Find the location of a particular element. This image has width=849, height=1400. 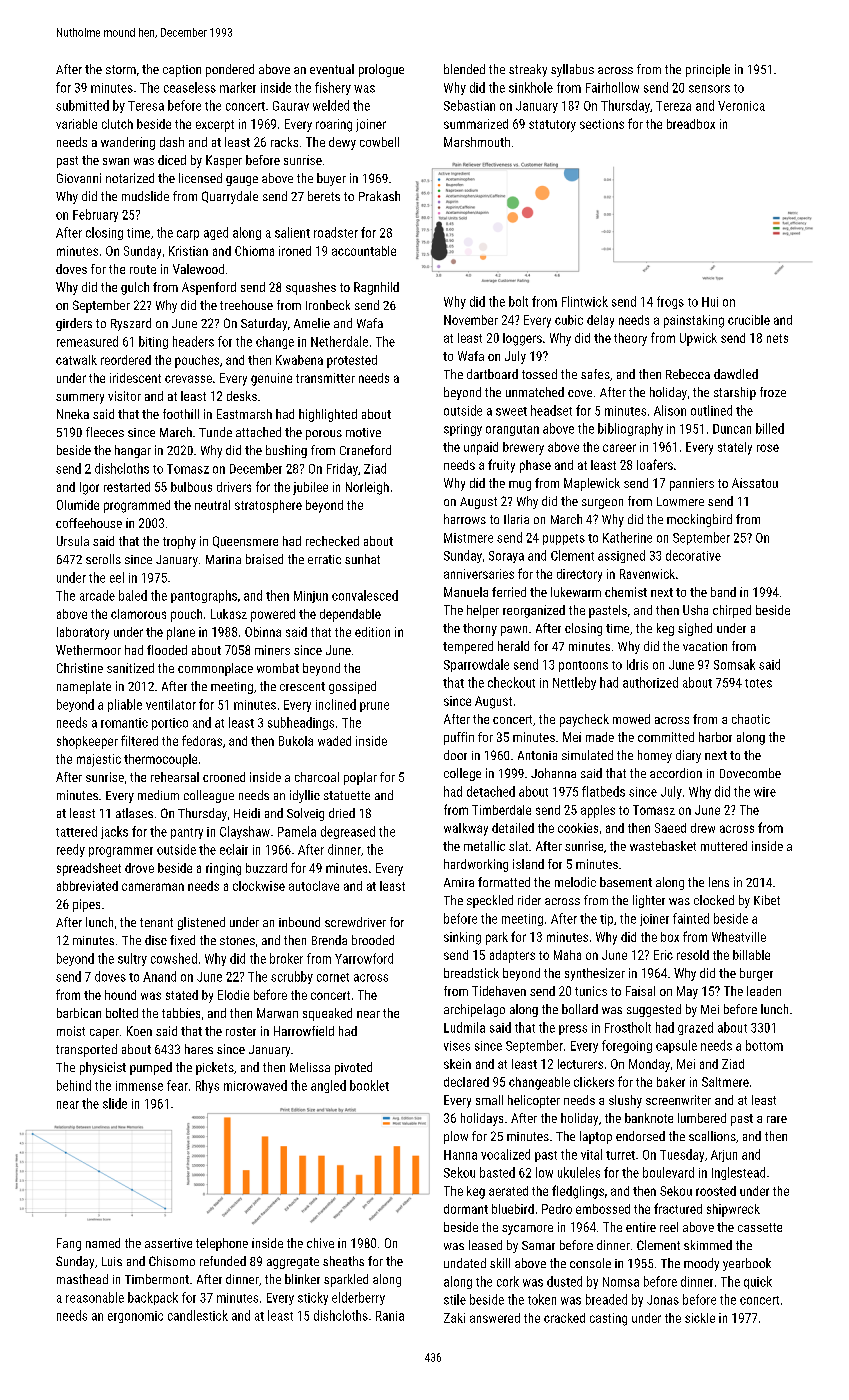

arcade is located at coordinates (97, 595).
